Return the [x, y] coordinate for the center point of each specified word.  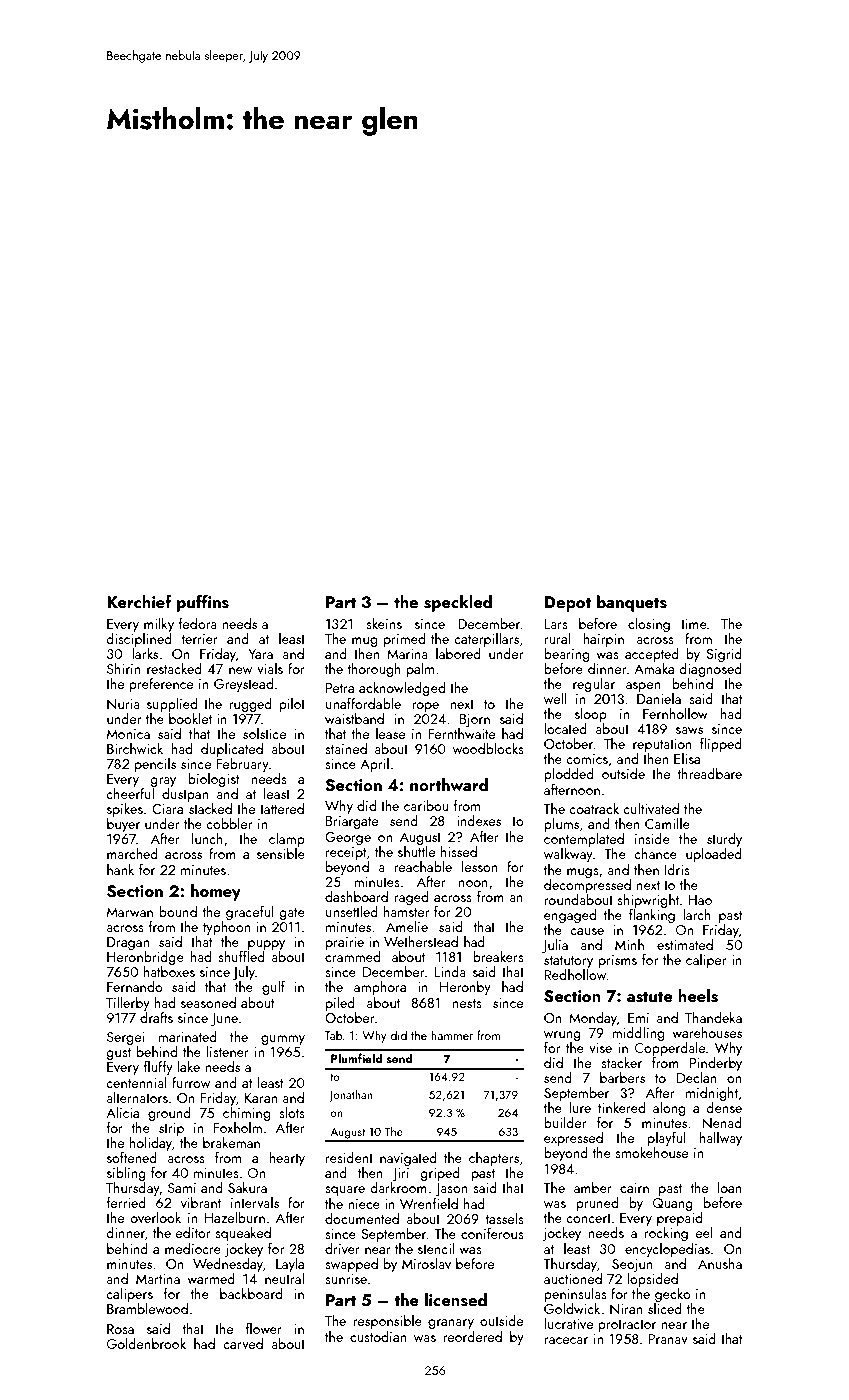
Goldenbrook [146, 1343]
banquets [632, 603]
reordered [472, 1336]
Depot [568, 604]
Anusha [720, 1263]
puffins [203, 603]
